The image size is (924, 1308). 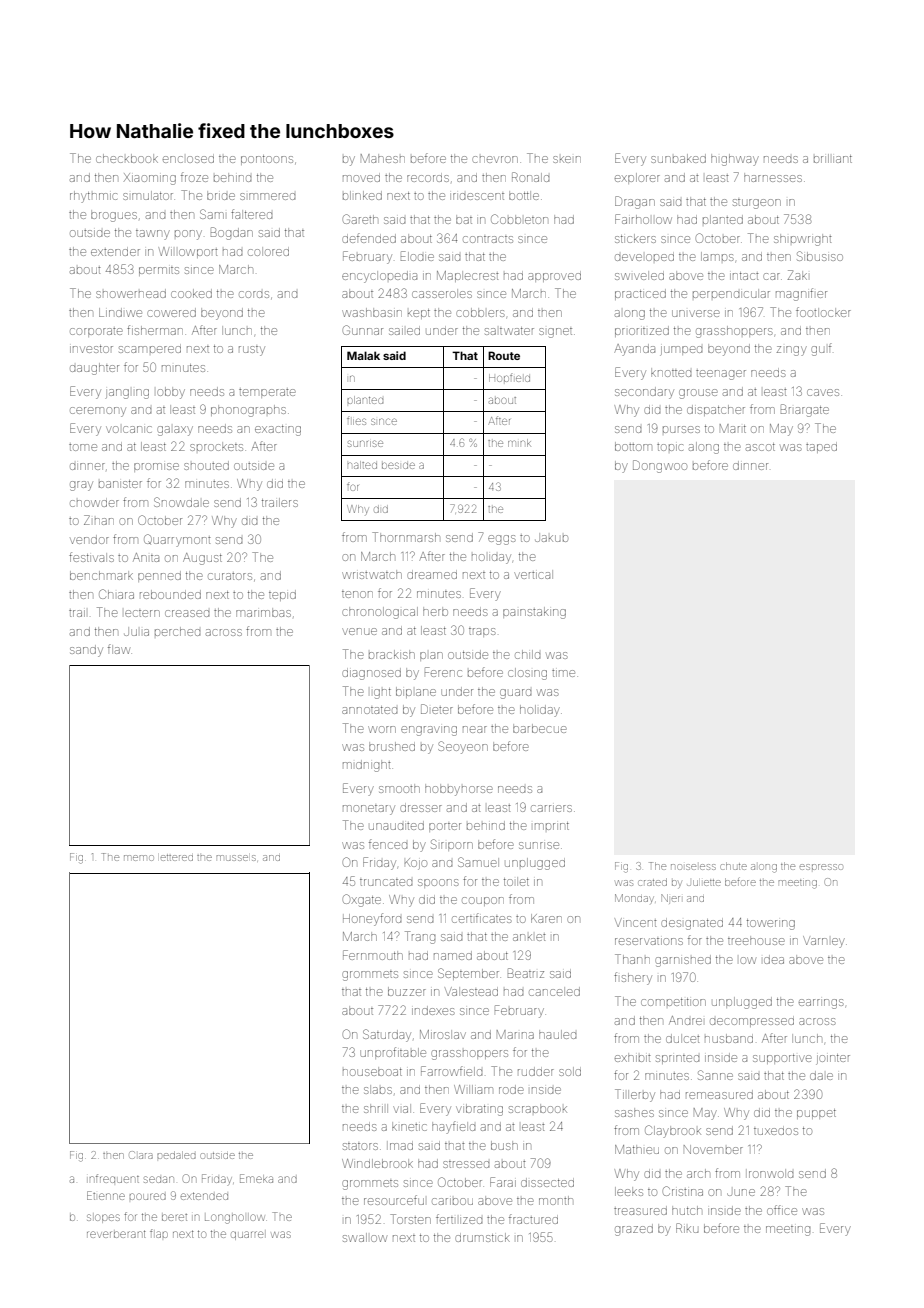 I want to click on Marina, so click(x=515, y=1034).
